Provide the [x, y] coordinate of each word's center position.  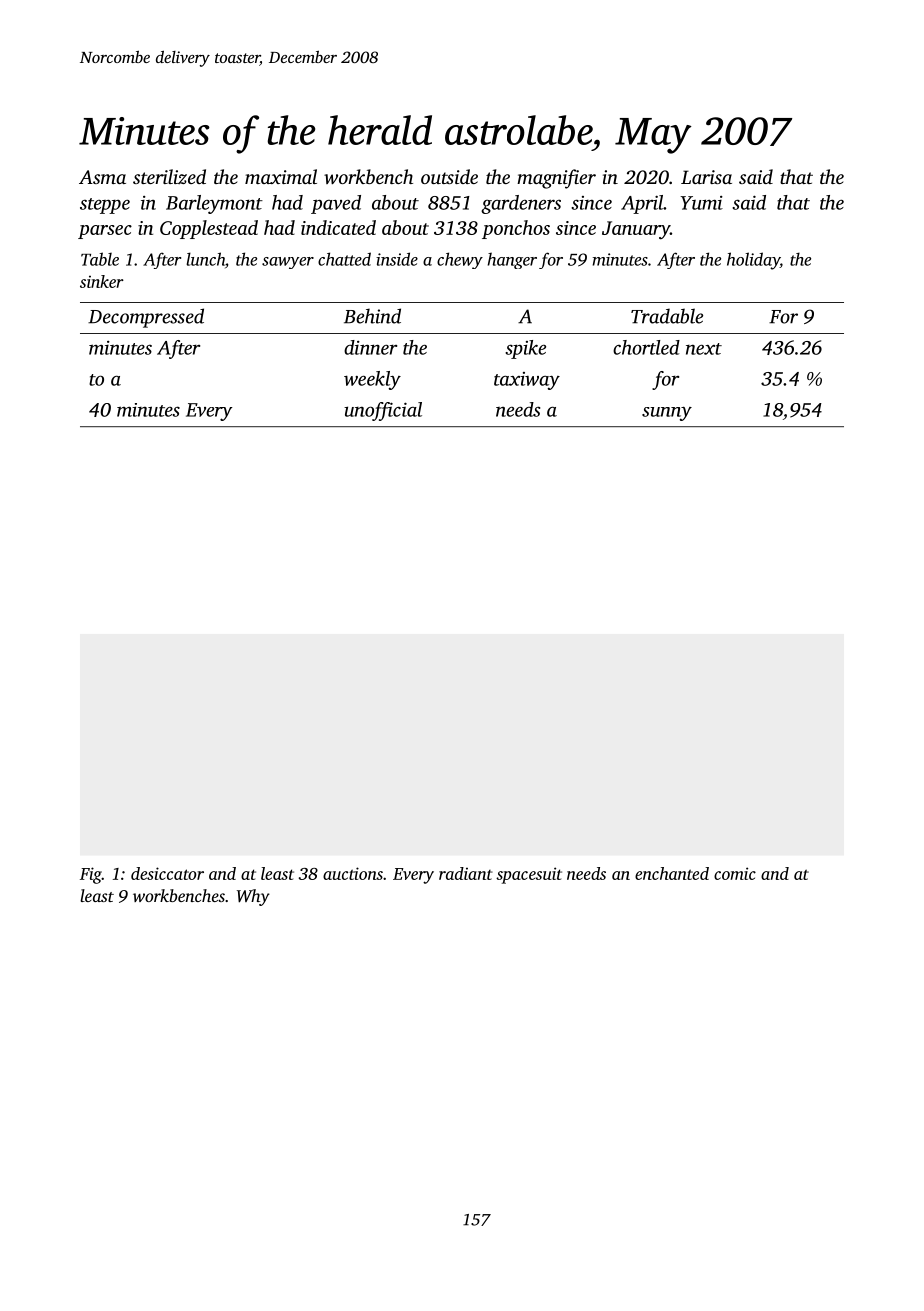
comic [735, 873]
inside [397, 259]
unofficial [383, 411]
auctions [353, 873]
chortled [646, 347]
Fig [91, 875]
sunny [667, 414]
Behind [372, 316]
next [704, 349]
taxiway [527, 381]
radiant [466, 873]
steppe [105, 206]
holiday [753, 261]
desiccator [167, 873]
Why [253, 897]
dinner [370, 347]
